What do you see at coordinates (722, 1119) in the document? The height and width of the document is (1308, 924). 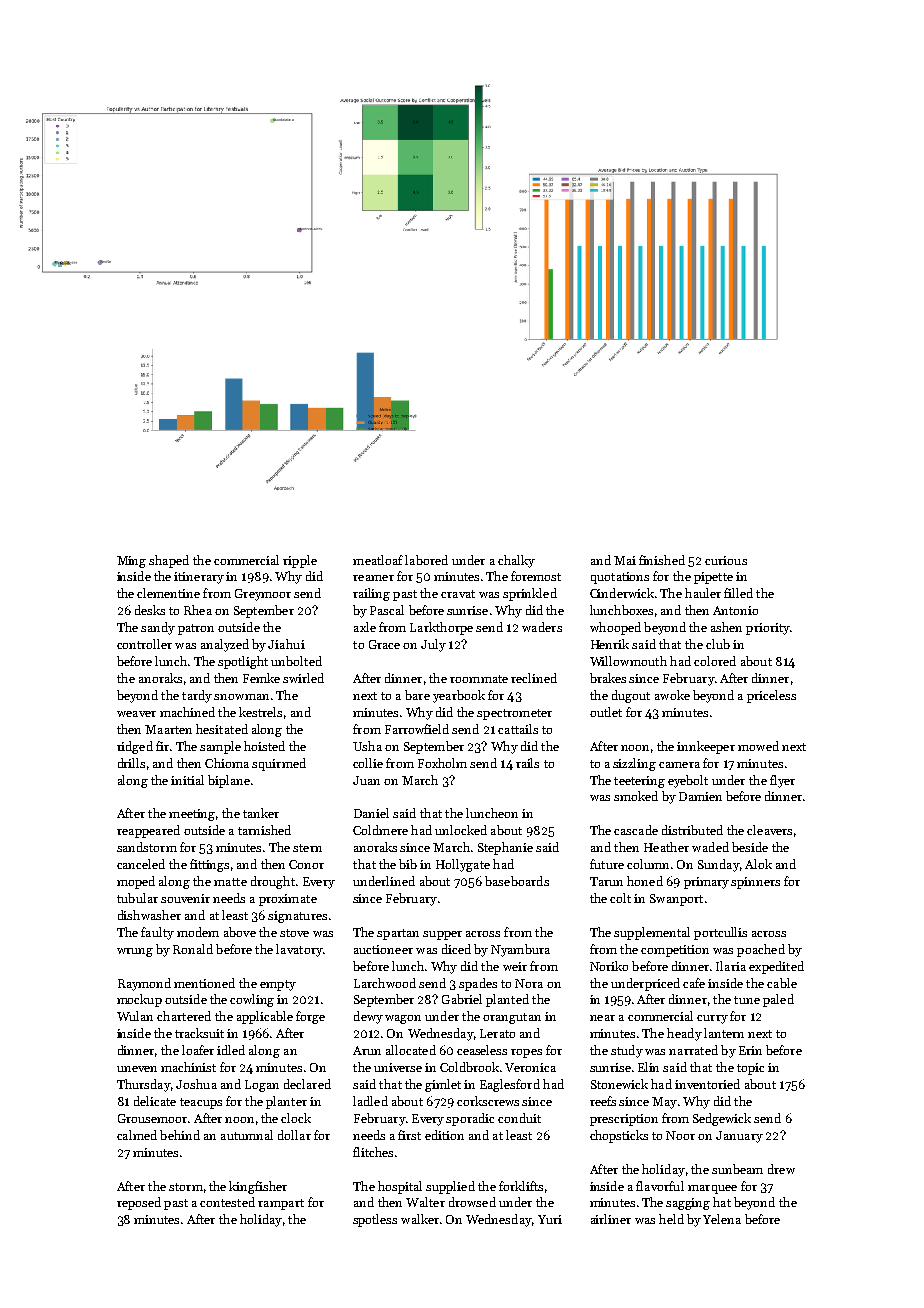 I see `Sedgewick` at bounding box center [722, 1119].
